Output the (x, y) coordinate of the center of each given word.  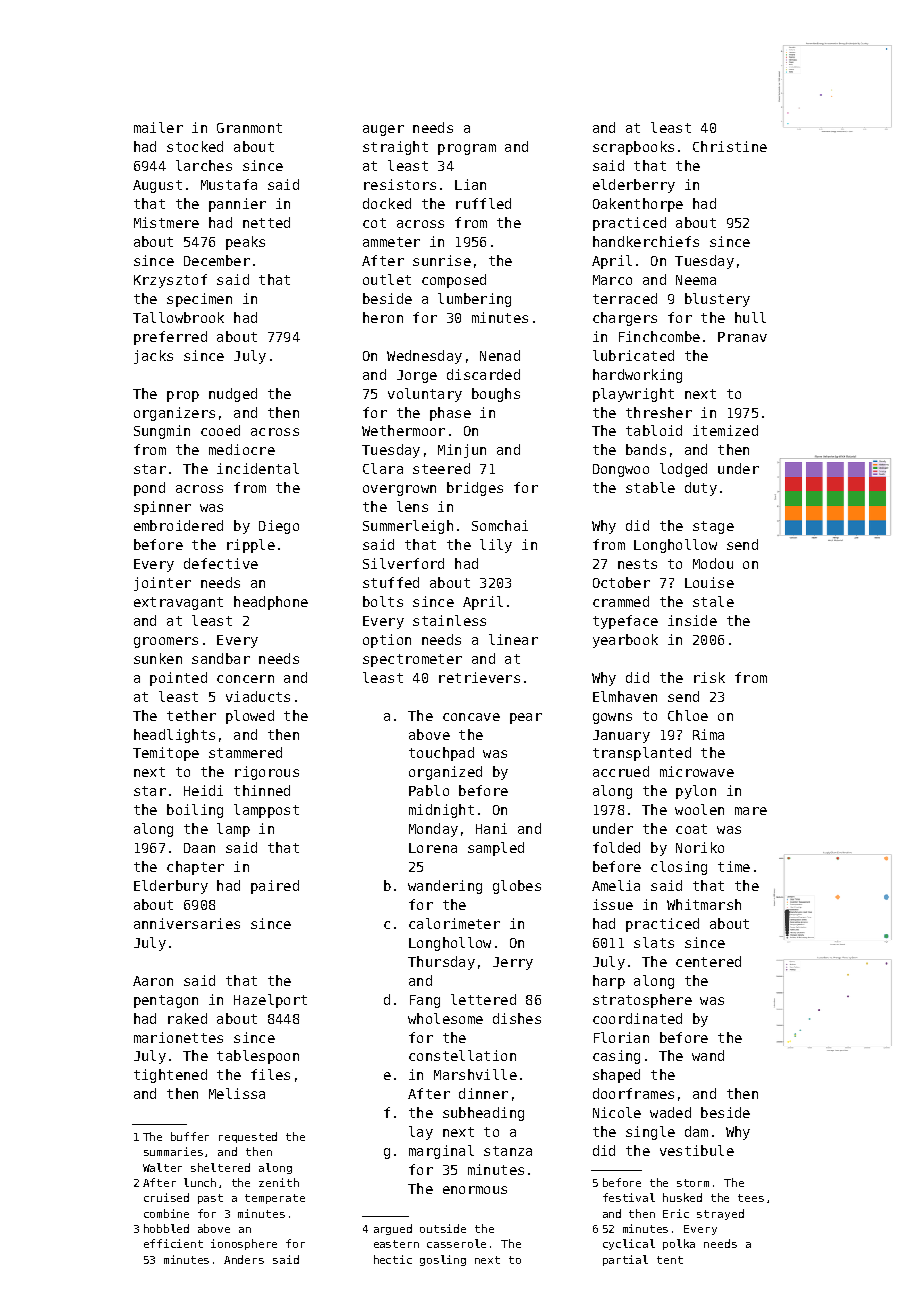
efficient (173, 1243)
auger (383, 130)
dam (696, 1131)
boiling (195, 811)
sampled (496, 849)
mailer (158, 127)
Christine (730, 146)
